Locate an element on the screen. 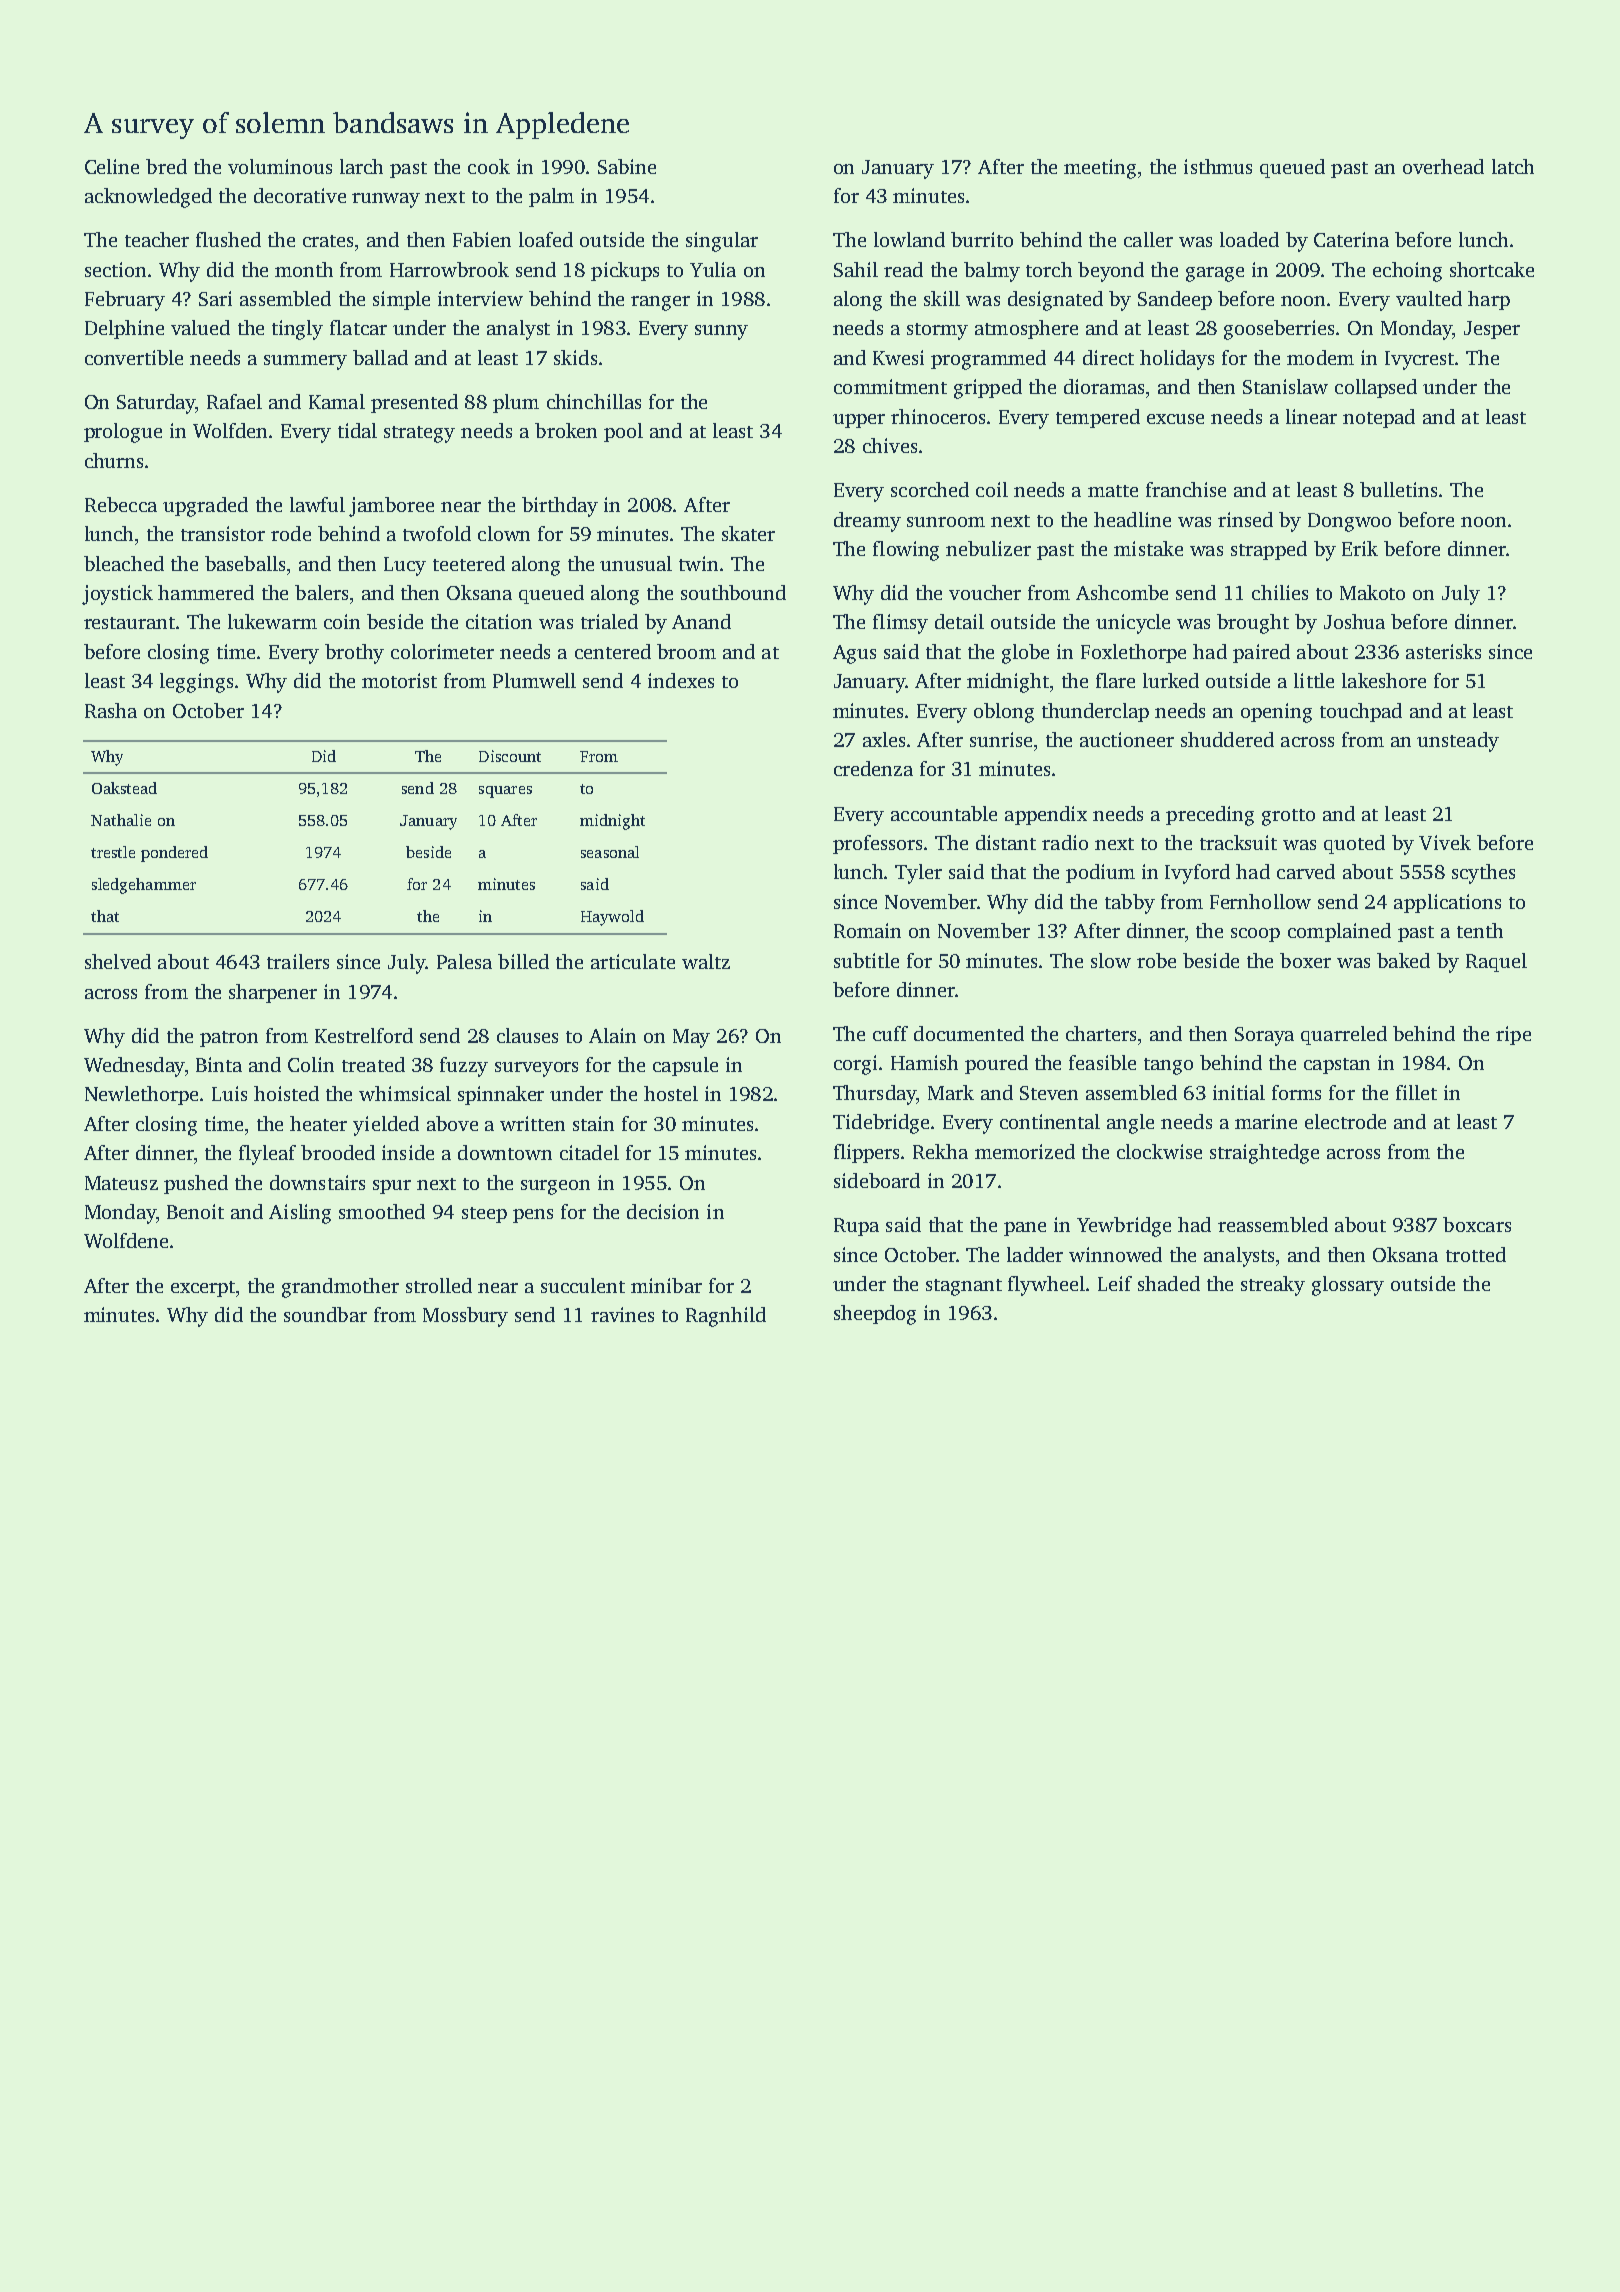 The image size is (1620, 2292). unusual is located at coordinates (636, 563).
